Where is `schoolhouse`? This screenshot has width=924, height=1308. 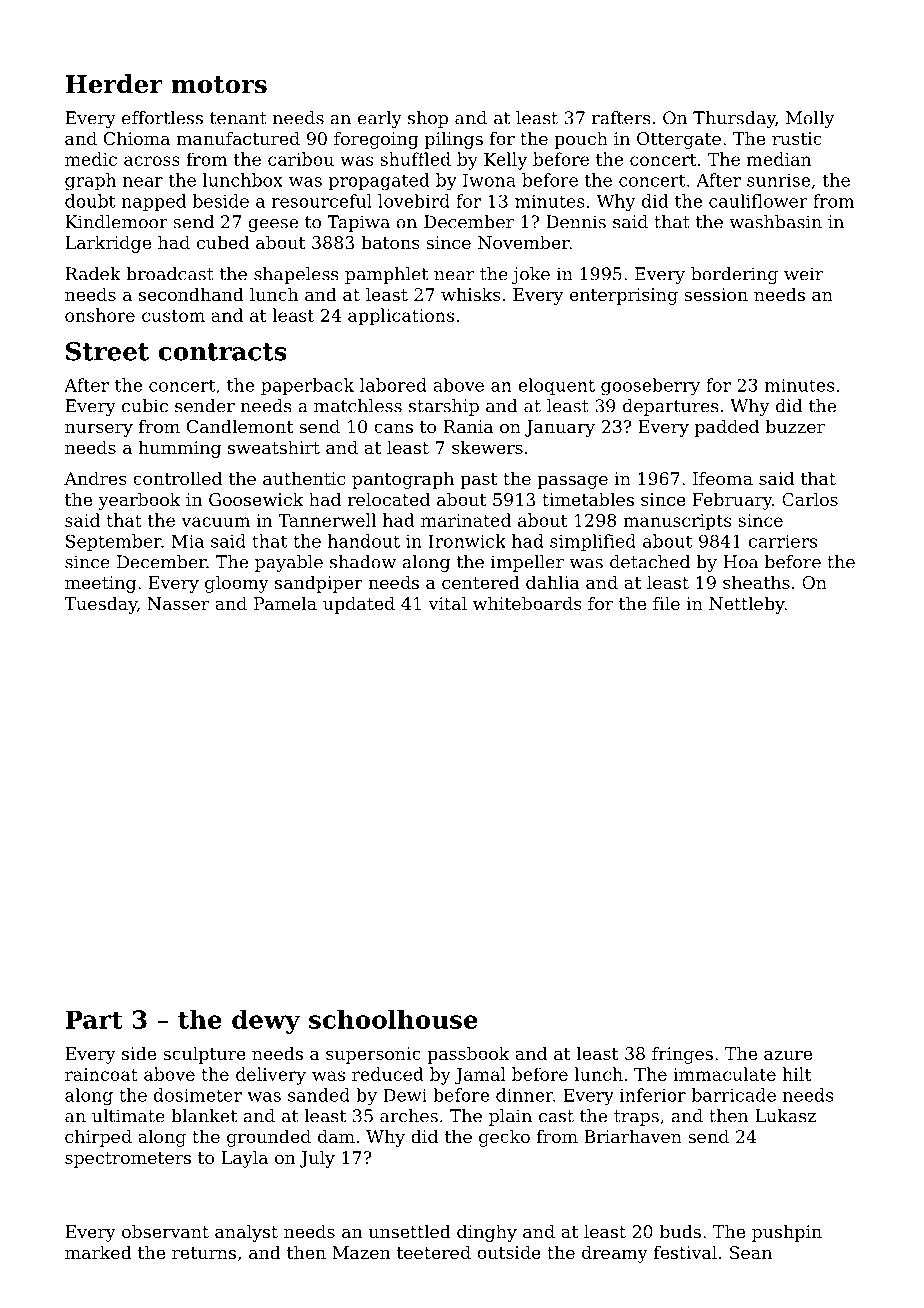
schoolhouse is located at coordinates (393, 1019).
